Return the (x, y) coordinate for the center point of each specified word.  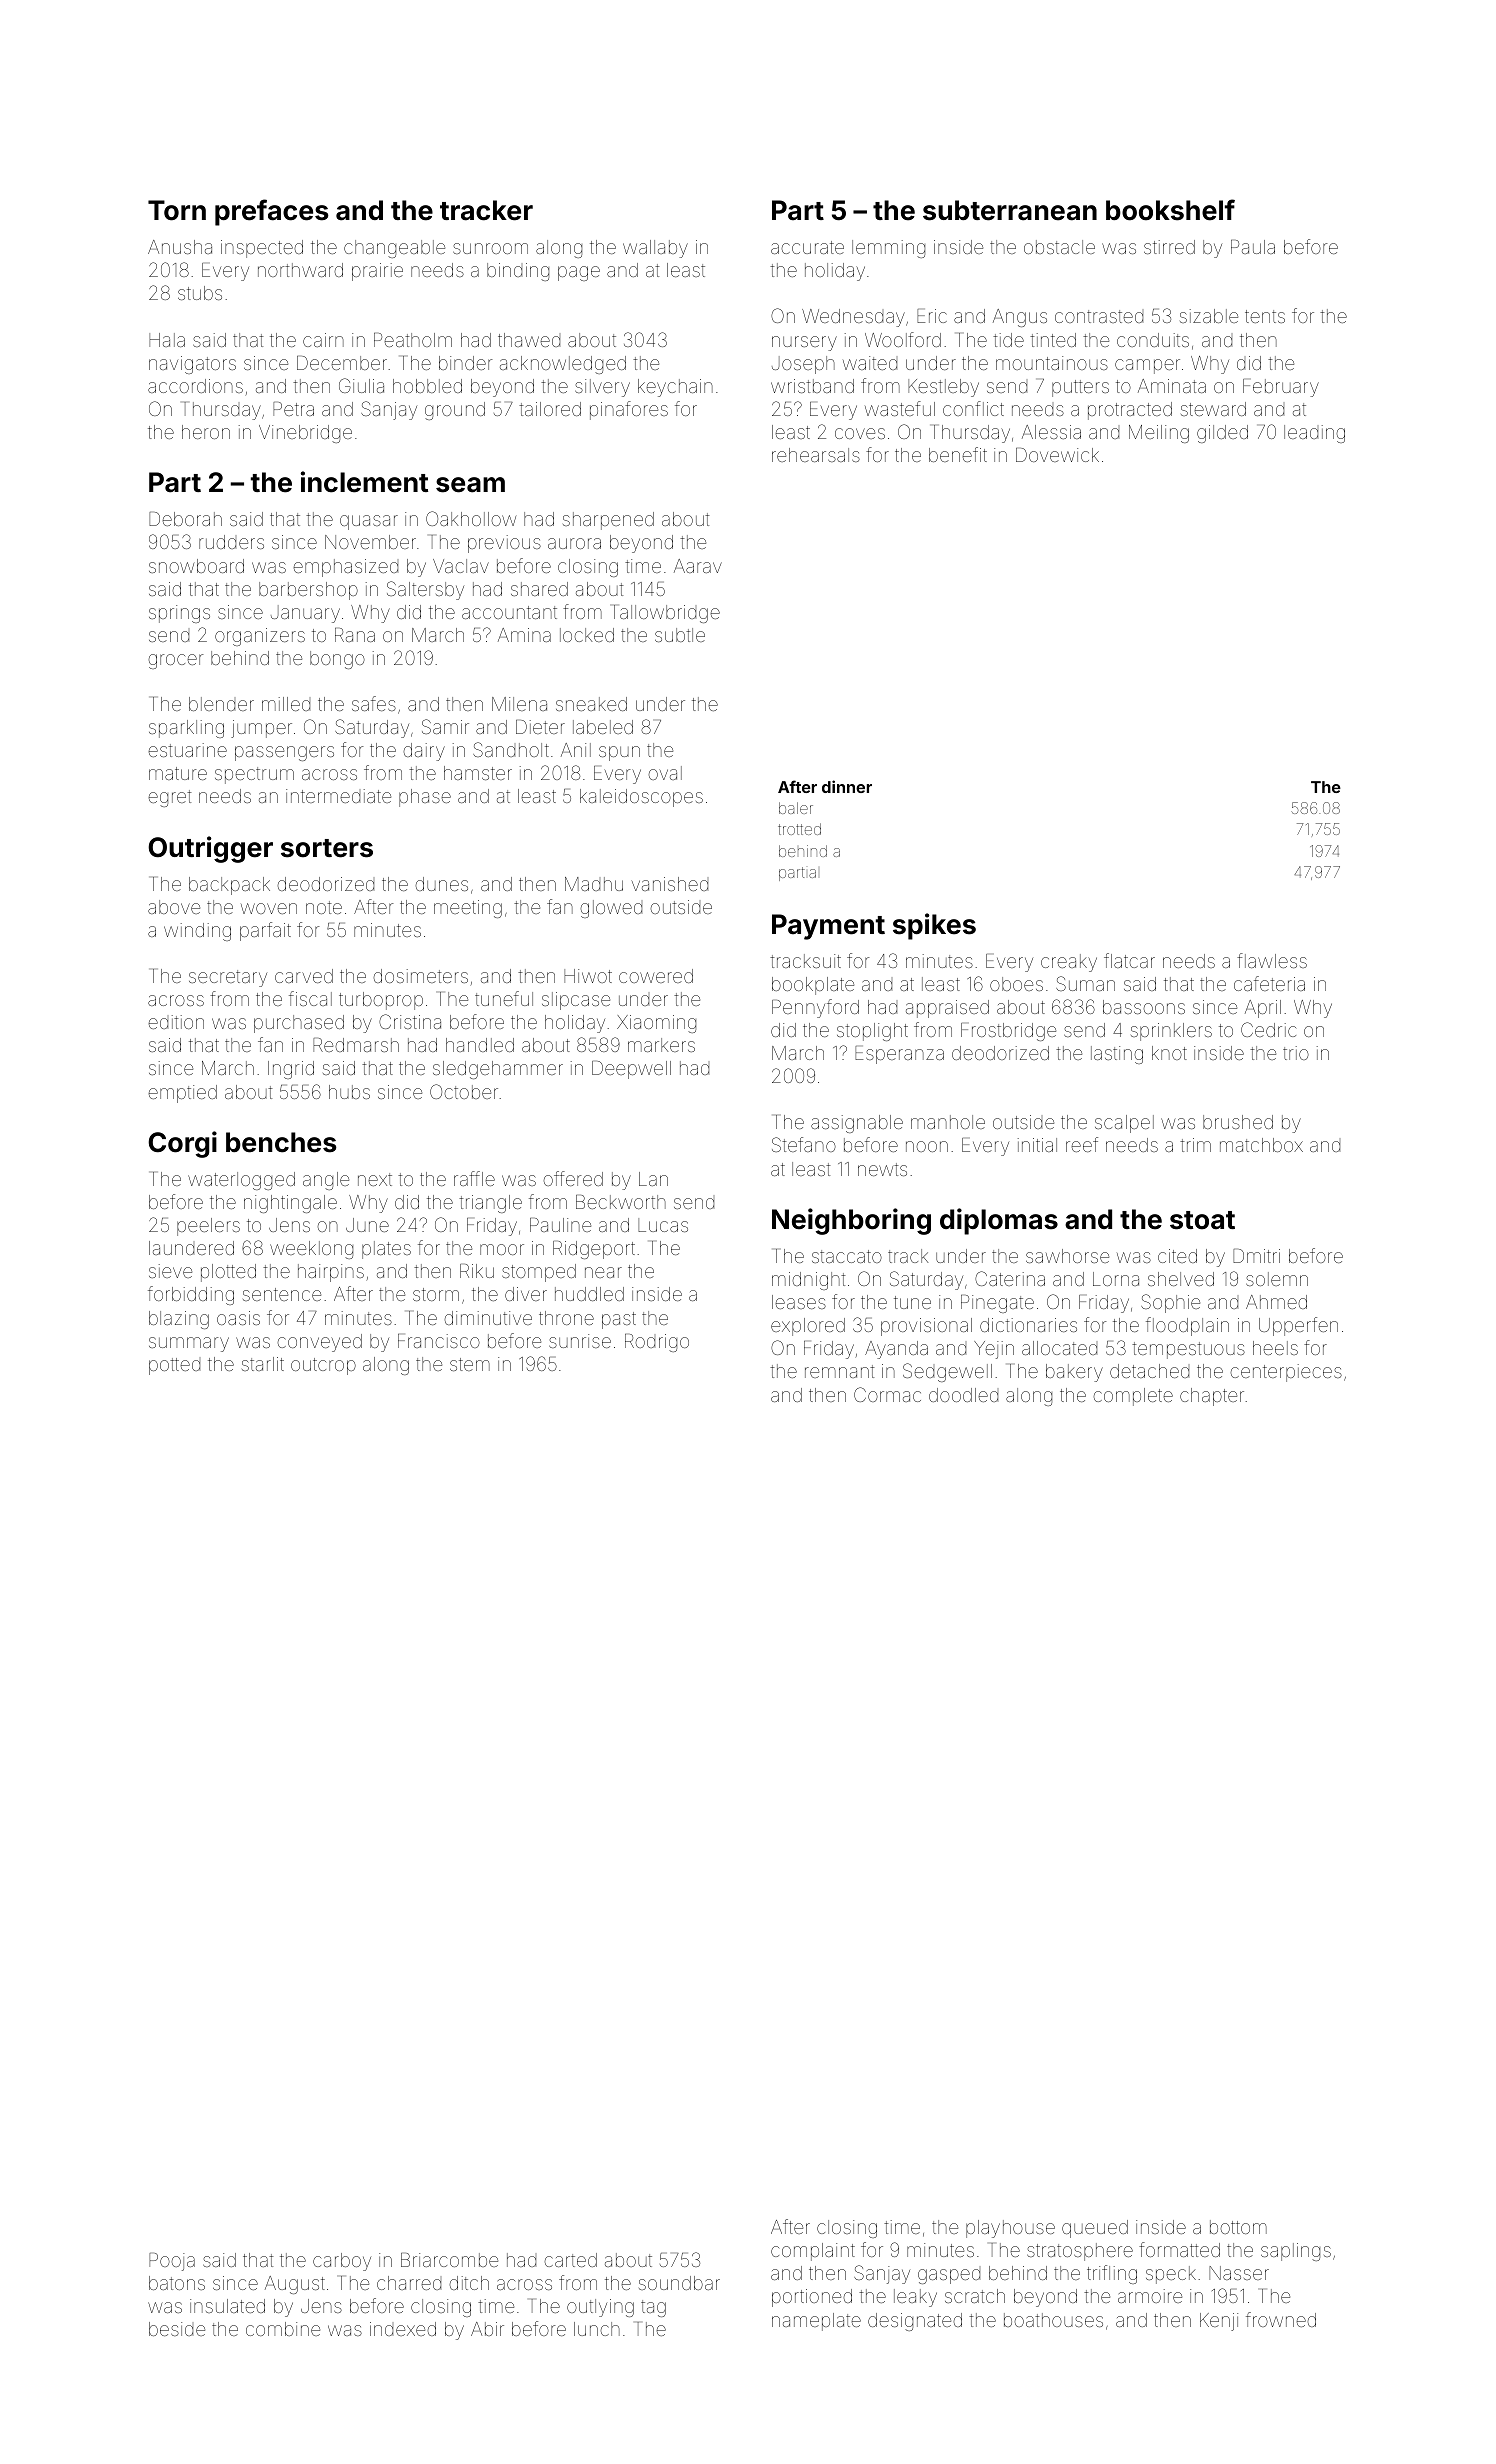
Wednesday (853, 318)
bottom (1238, 2227)
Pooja (172, 2262)
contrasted (1099, 316)
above (174, 907)
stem (470, 1364)
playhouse (1010, 2229)
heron (206, 432)
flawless (1272, 960)
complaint (813, 2252)
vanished (669, 884)
